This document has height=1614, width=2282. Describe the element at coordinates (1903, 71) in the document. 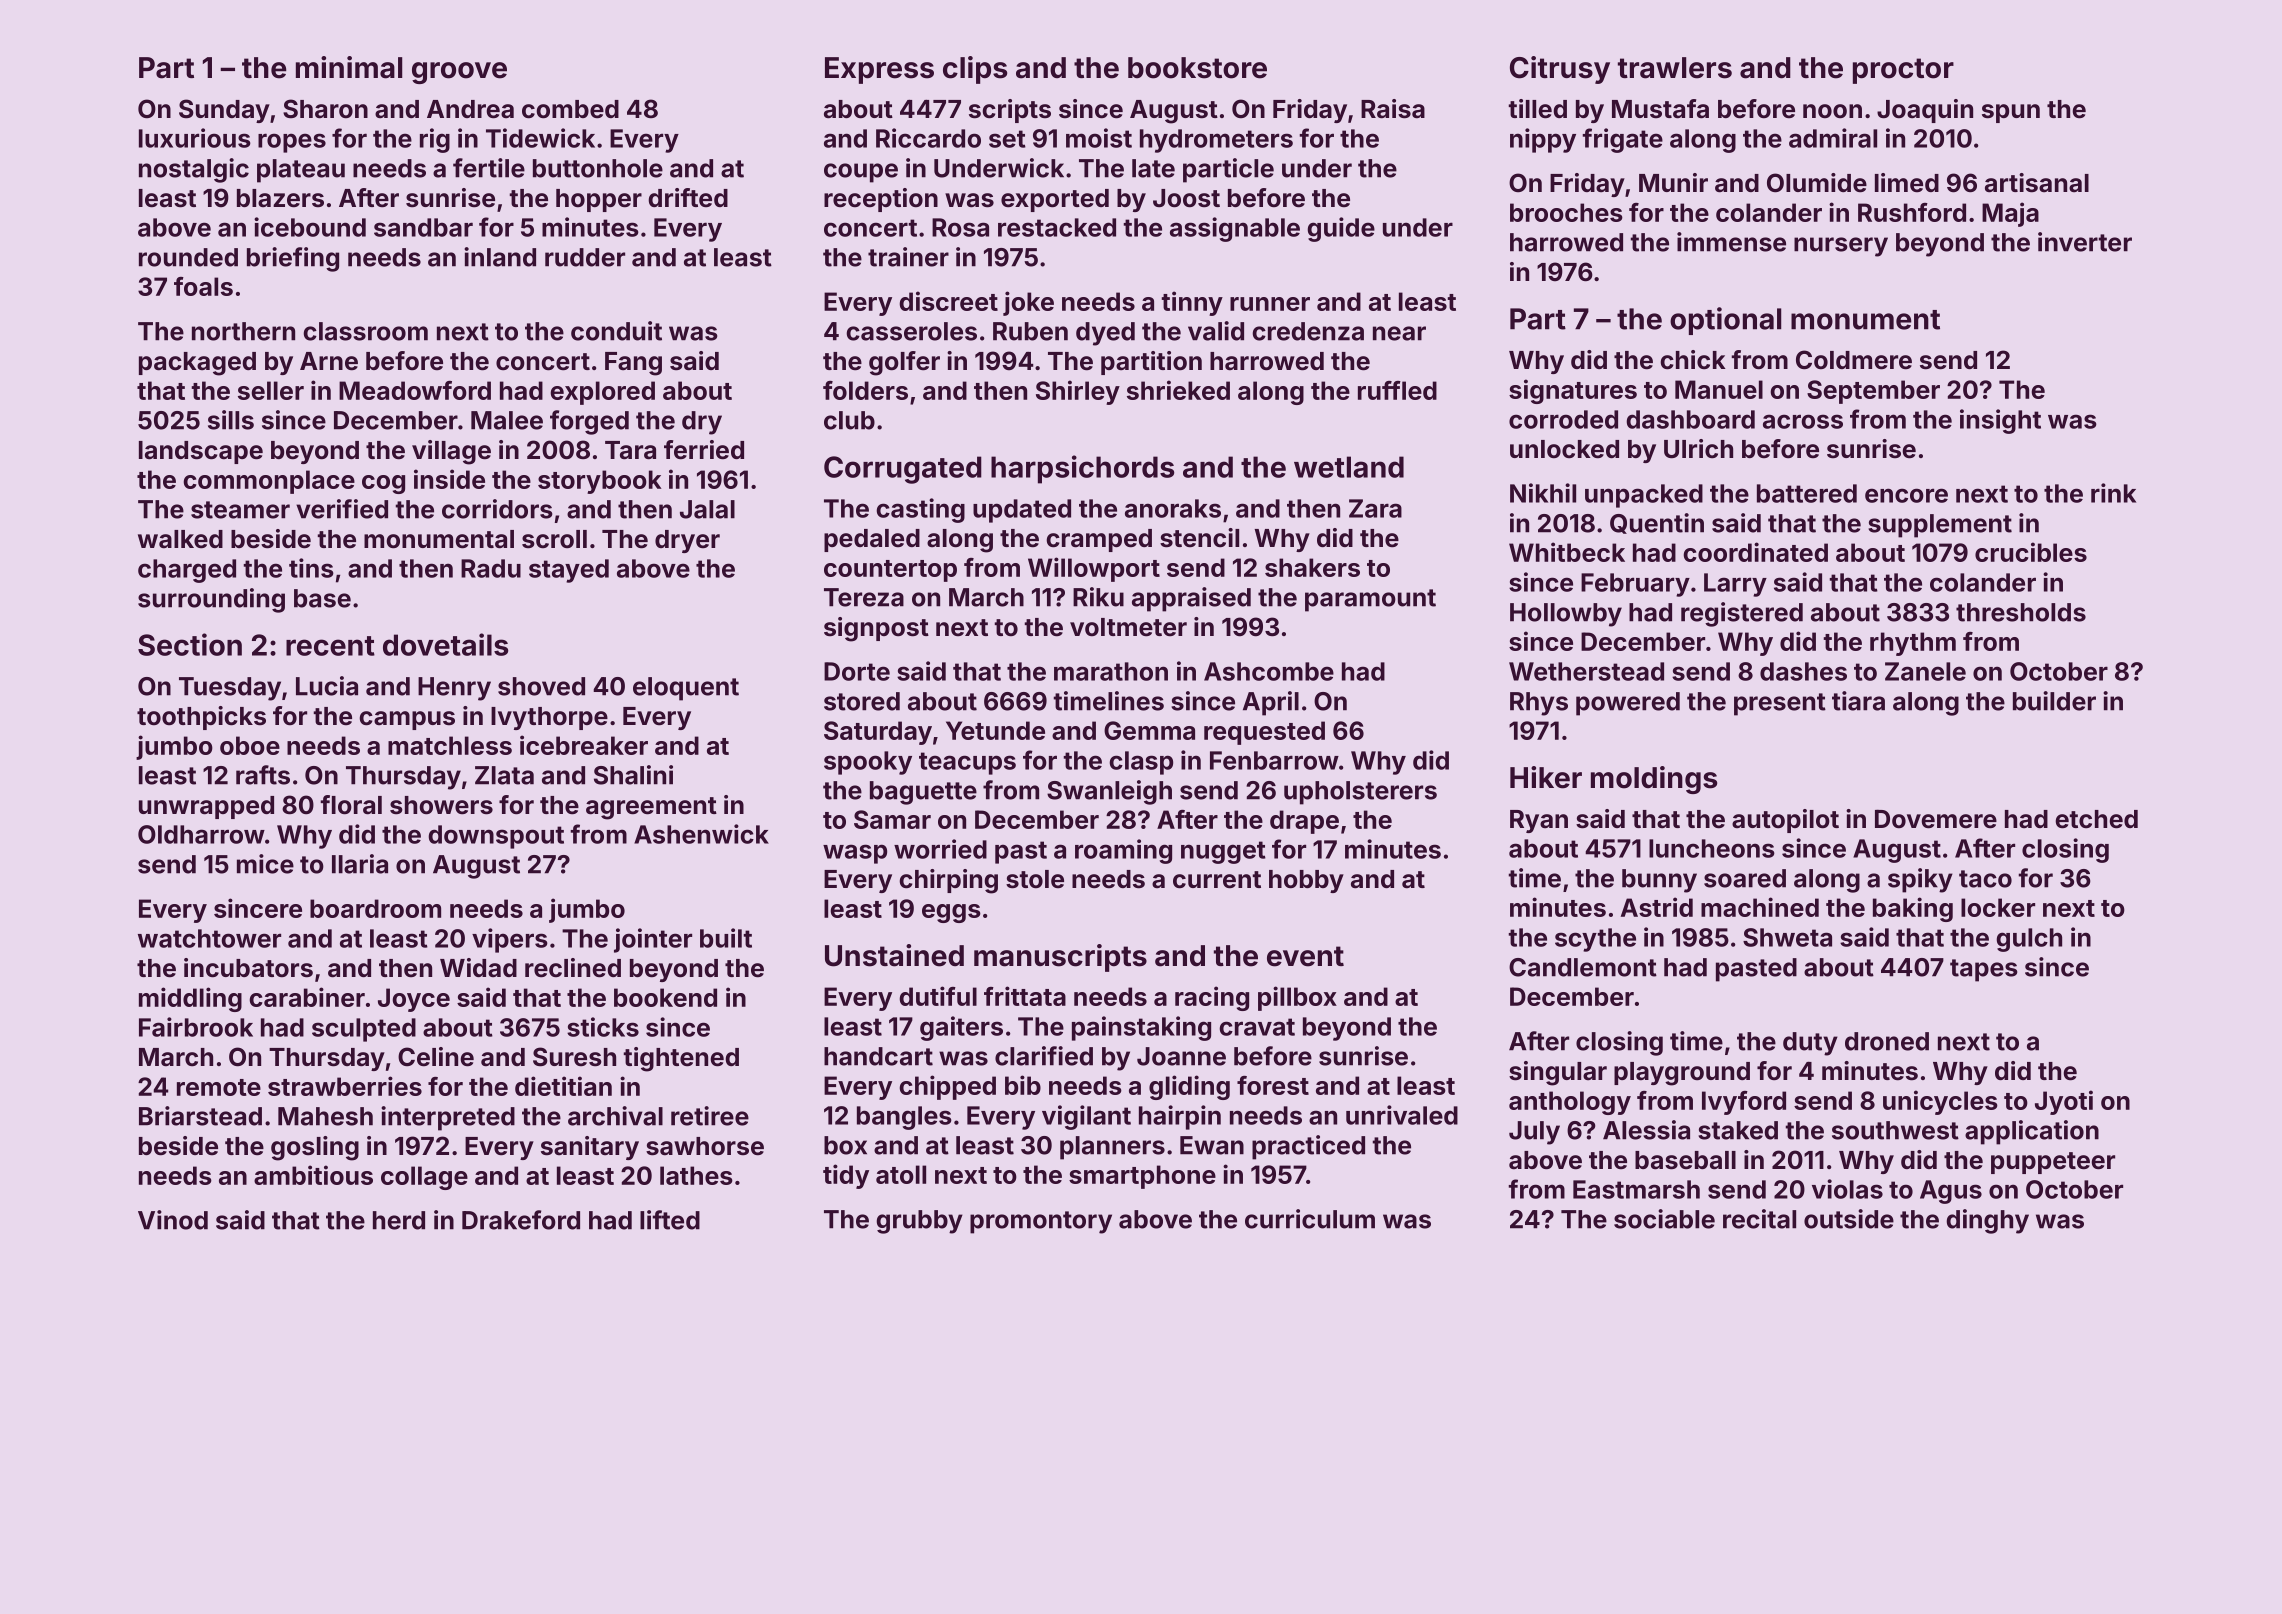

I see `proctor` at that location.
